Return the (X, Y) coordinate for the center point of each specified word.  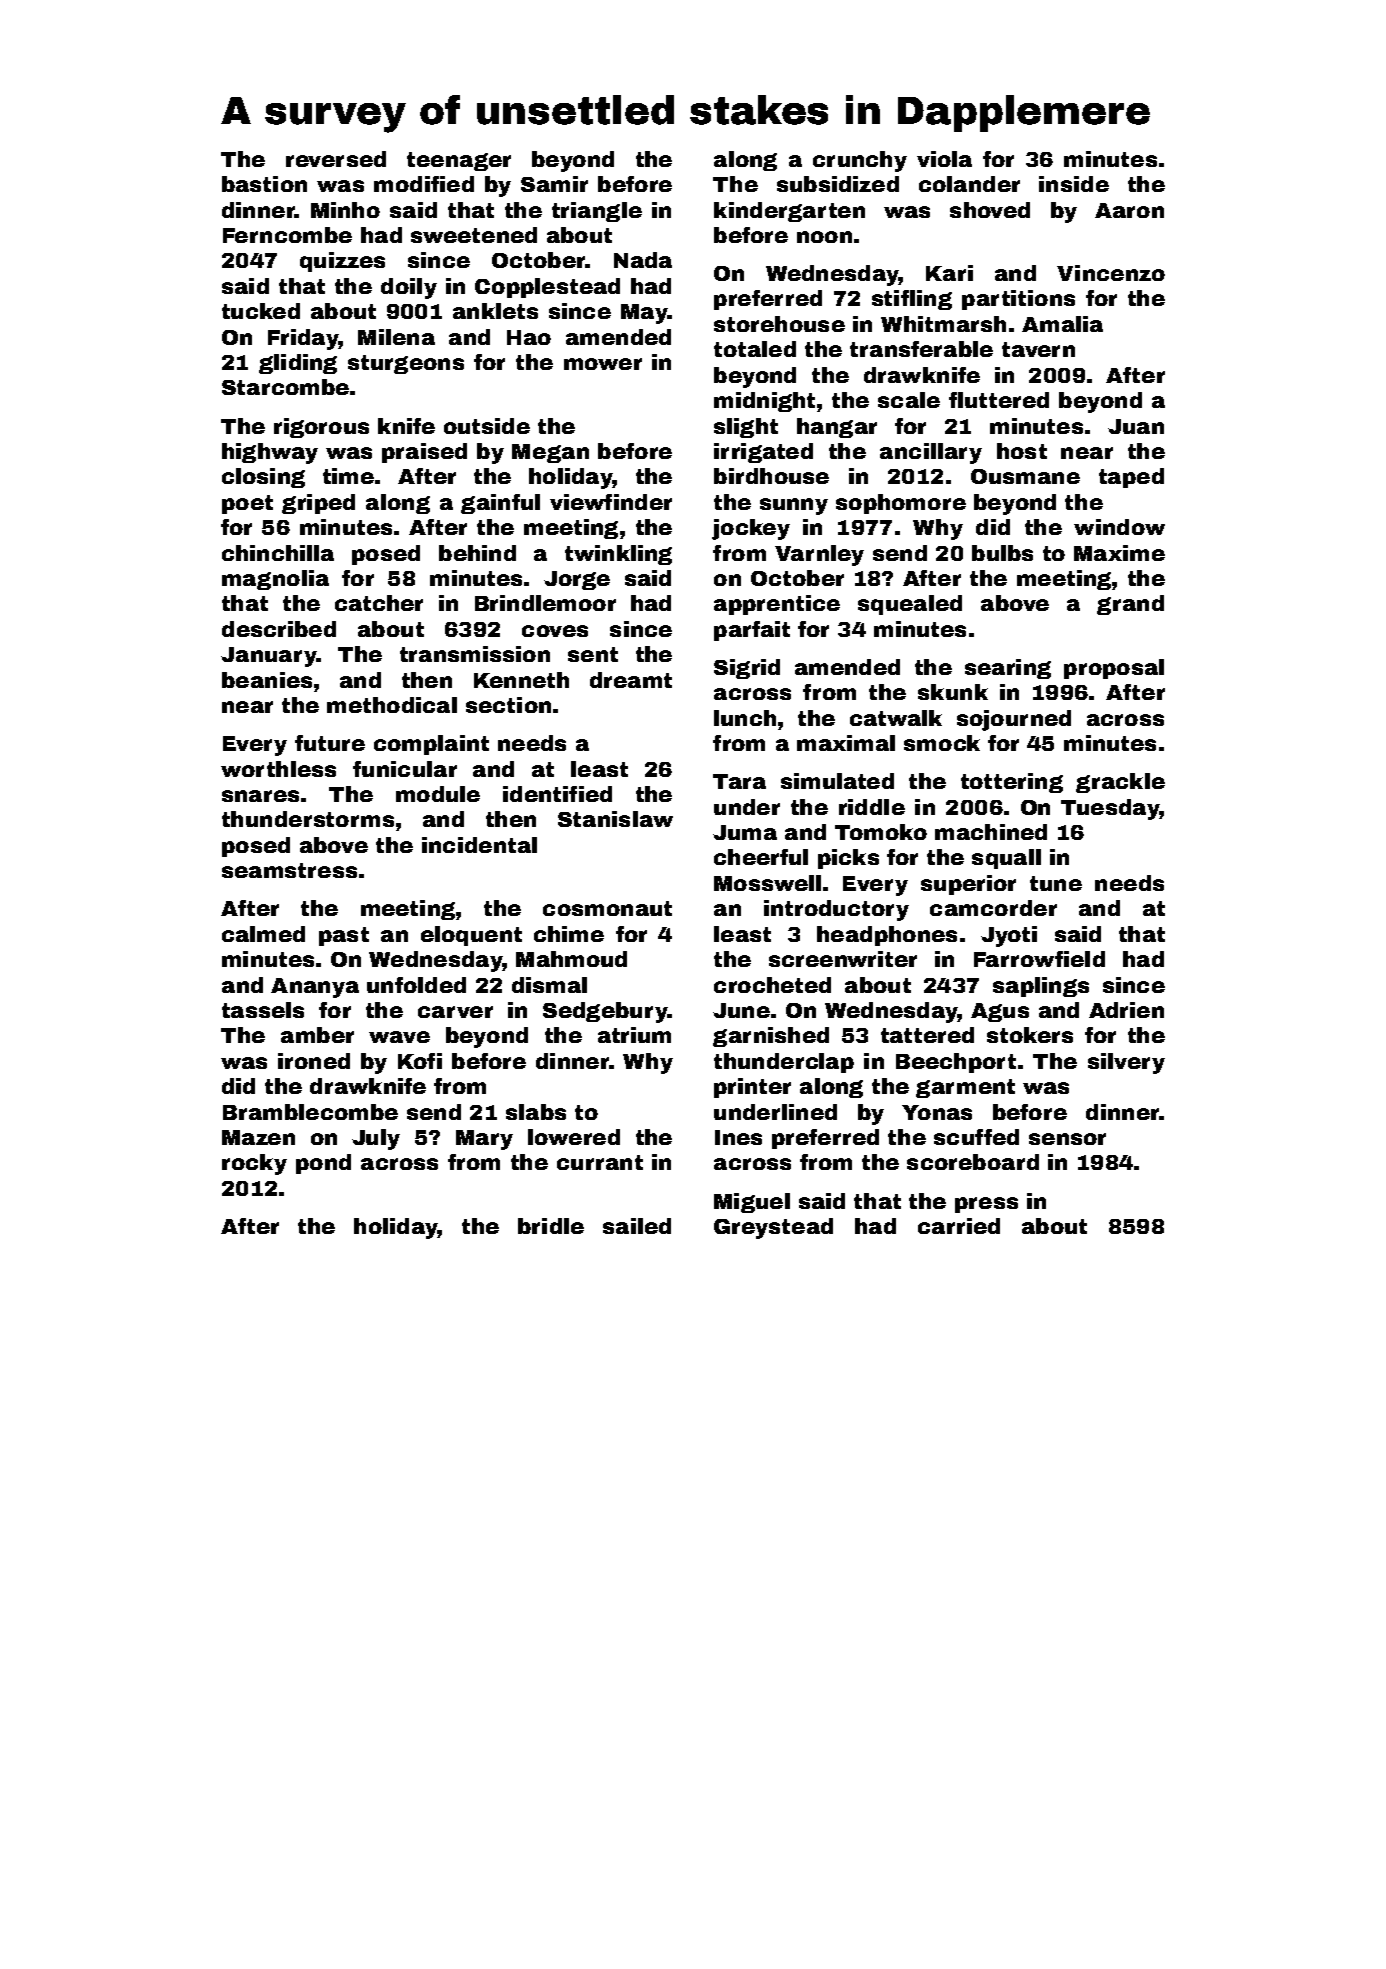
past (344, 936)
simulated (837, 781)
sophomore (901, 504)
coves (555, 631)
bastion (264, 184)
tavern (1038, 349)
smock (942, 743)
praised (424, 453)
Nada (643, 260)
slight (746, 428)
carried (959, 1226)
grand (1130, 605)
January (268, 657)
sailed (637, 1226)
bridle (551, 1226)
